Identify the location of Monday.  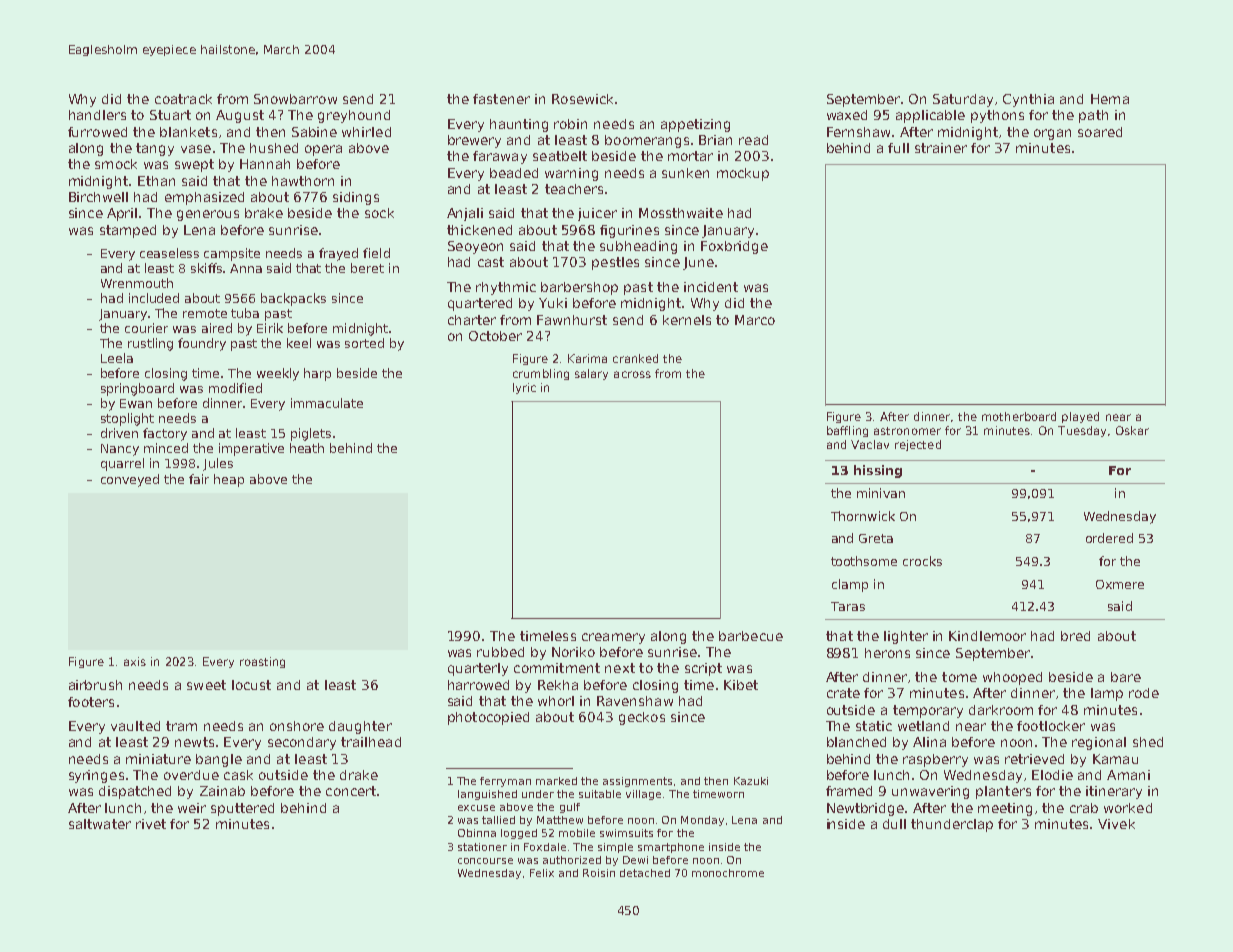
(702, 821).
